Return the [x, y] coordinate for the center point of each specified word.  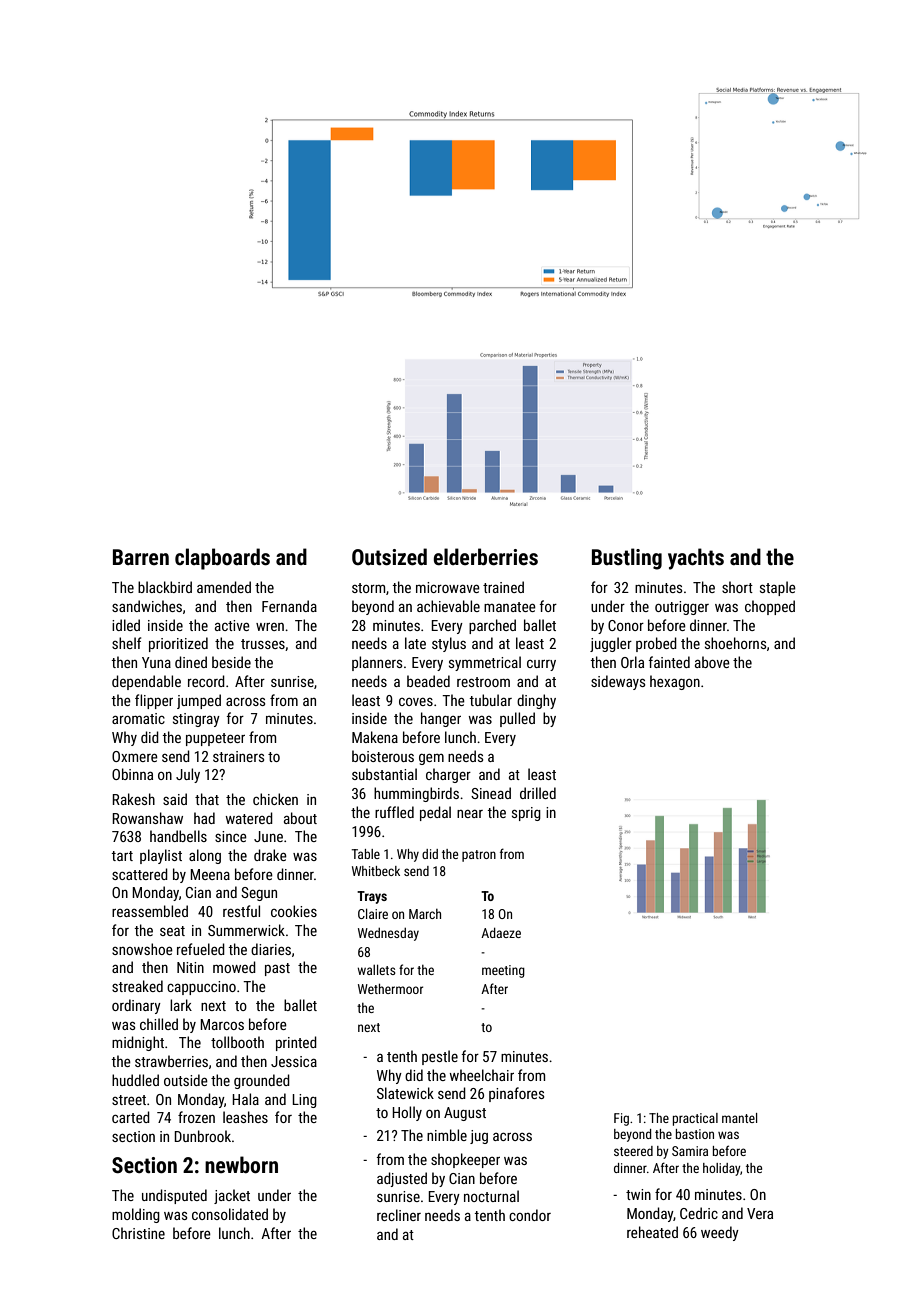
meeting [503, 971]
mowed [234, 967]
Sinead [491, 793]
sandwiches [147, 606]
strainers [239, 756]
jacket [232, 1196]
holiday [721, 1169]
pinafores [517, 1094]
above [712, 662]
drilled [538, 793]
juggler [611, 644]
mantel [739, 1118]
